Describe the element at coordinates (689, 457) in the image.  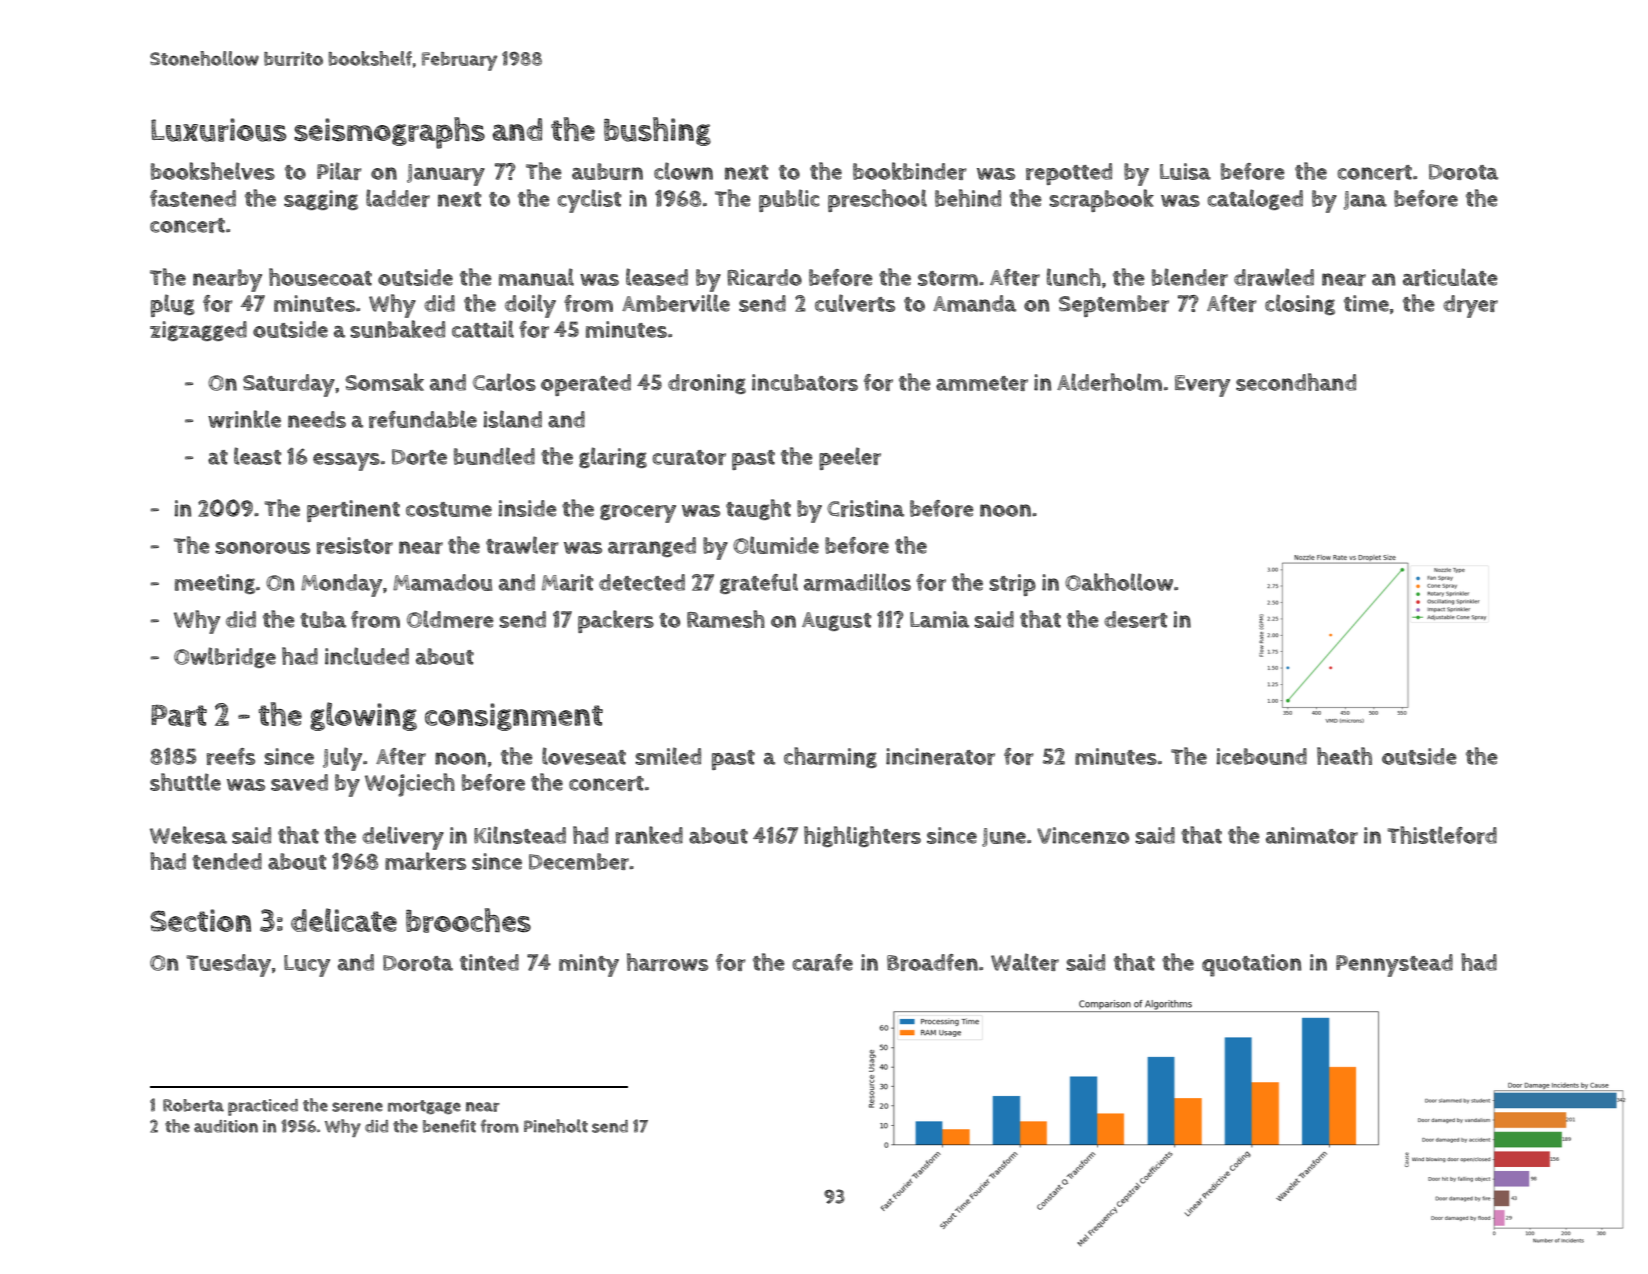
I see `curator` at that location.
